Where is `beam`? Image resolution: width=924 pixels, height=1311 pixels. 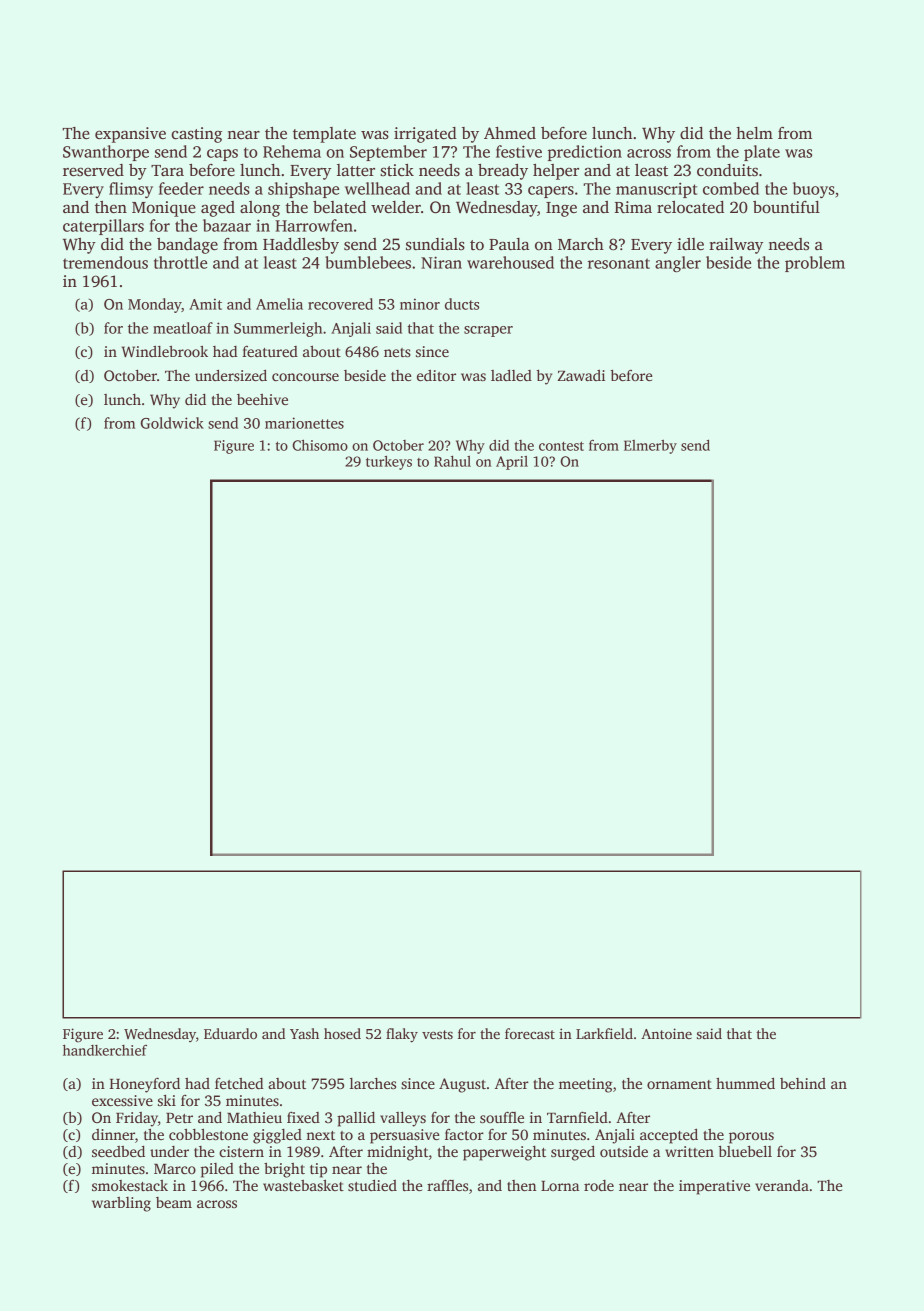
beam is located at coordinates (174, 1202).
